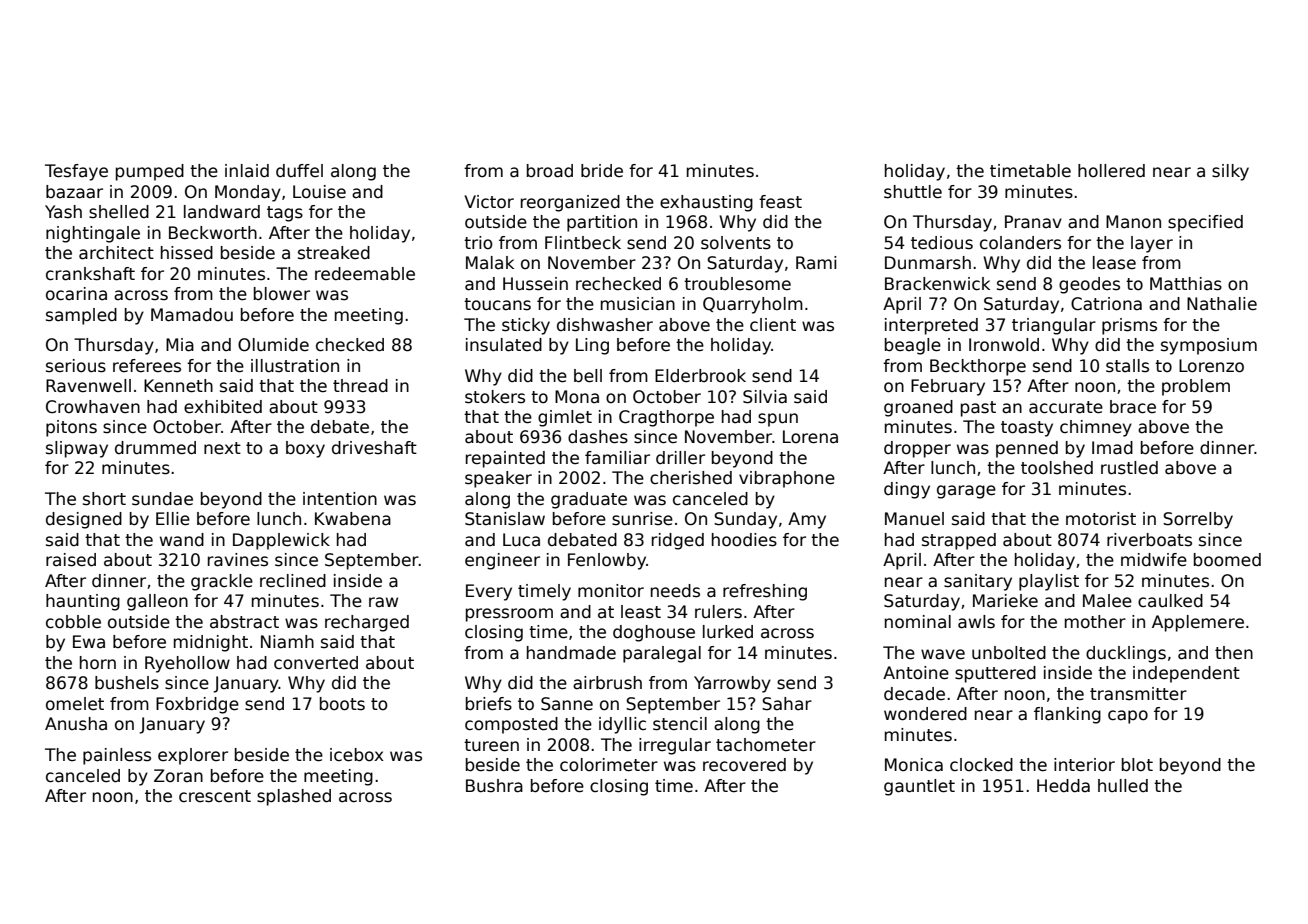 Image resolution: width=1308 pixels, height=924 pixels. Describe the element at coordinates (213, 233) in the image. I see `Beckworth` at that location.
